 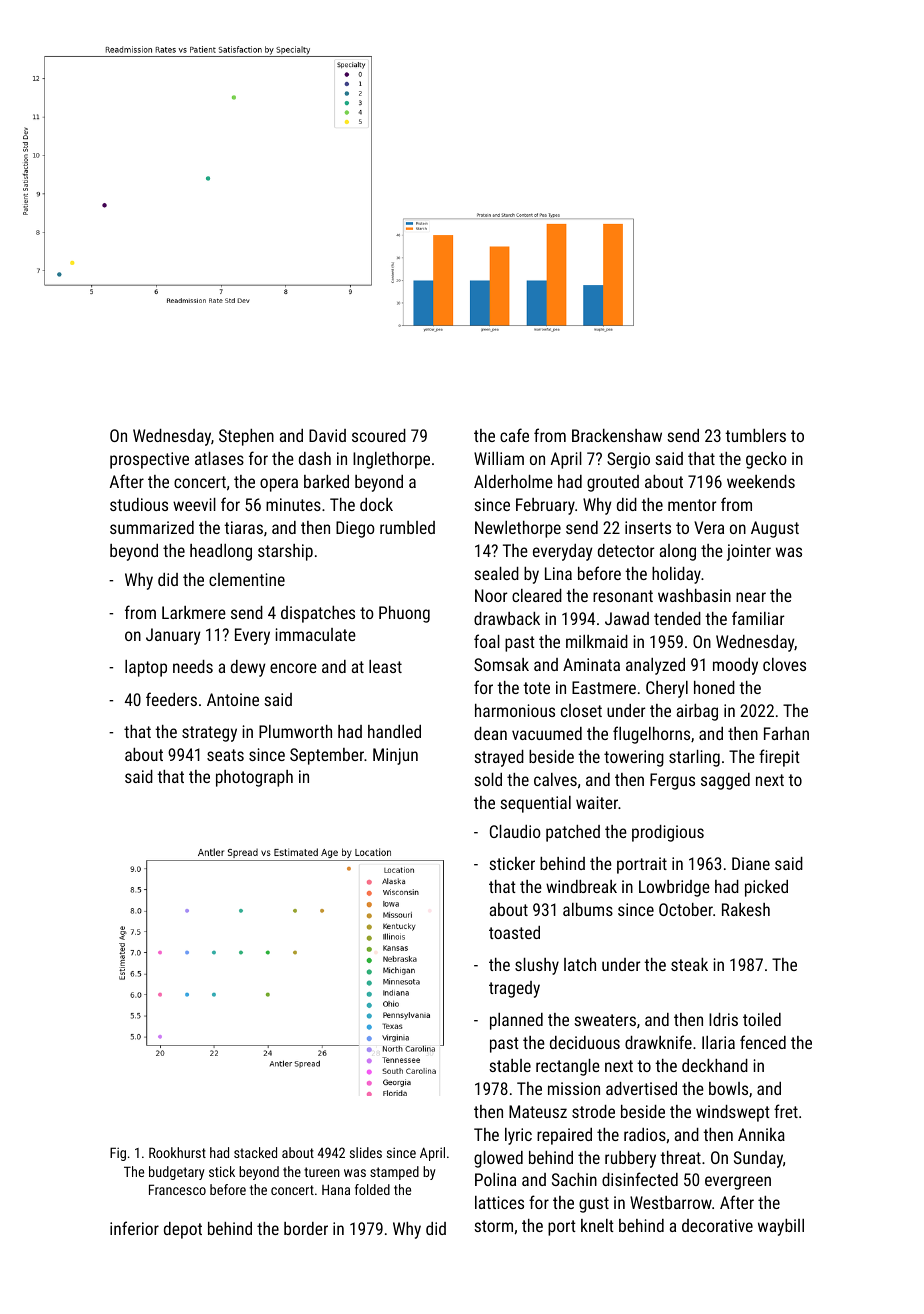 I want to click on jointer, so click(x=749, y=552).
